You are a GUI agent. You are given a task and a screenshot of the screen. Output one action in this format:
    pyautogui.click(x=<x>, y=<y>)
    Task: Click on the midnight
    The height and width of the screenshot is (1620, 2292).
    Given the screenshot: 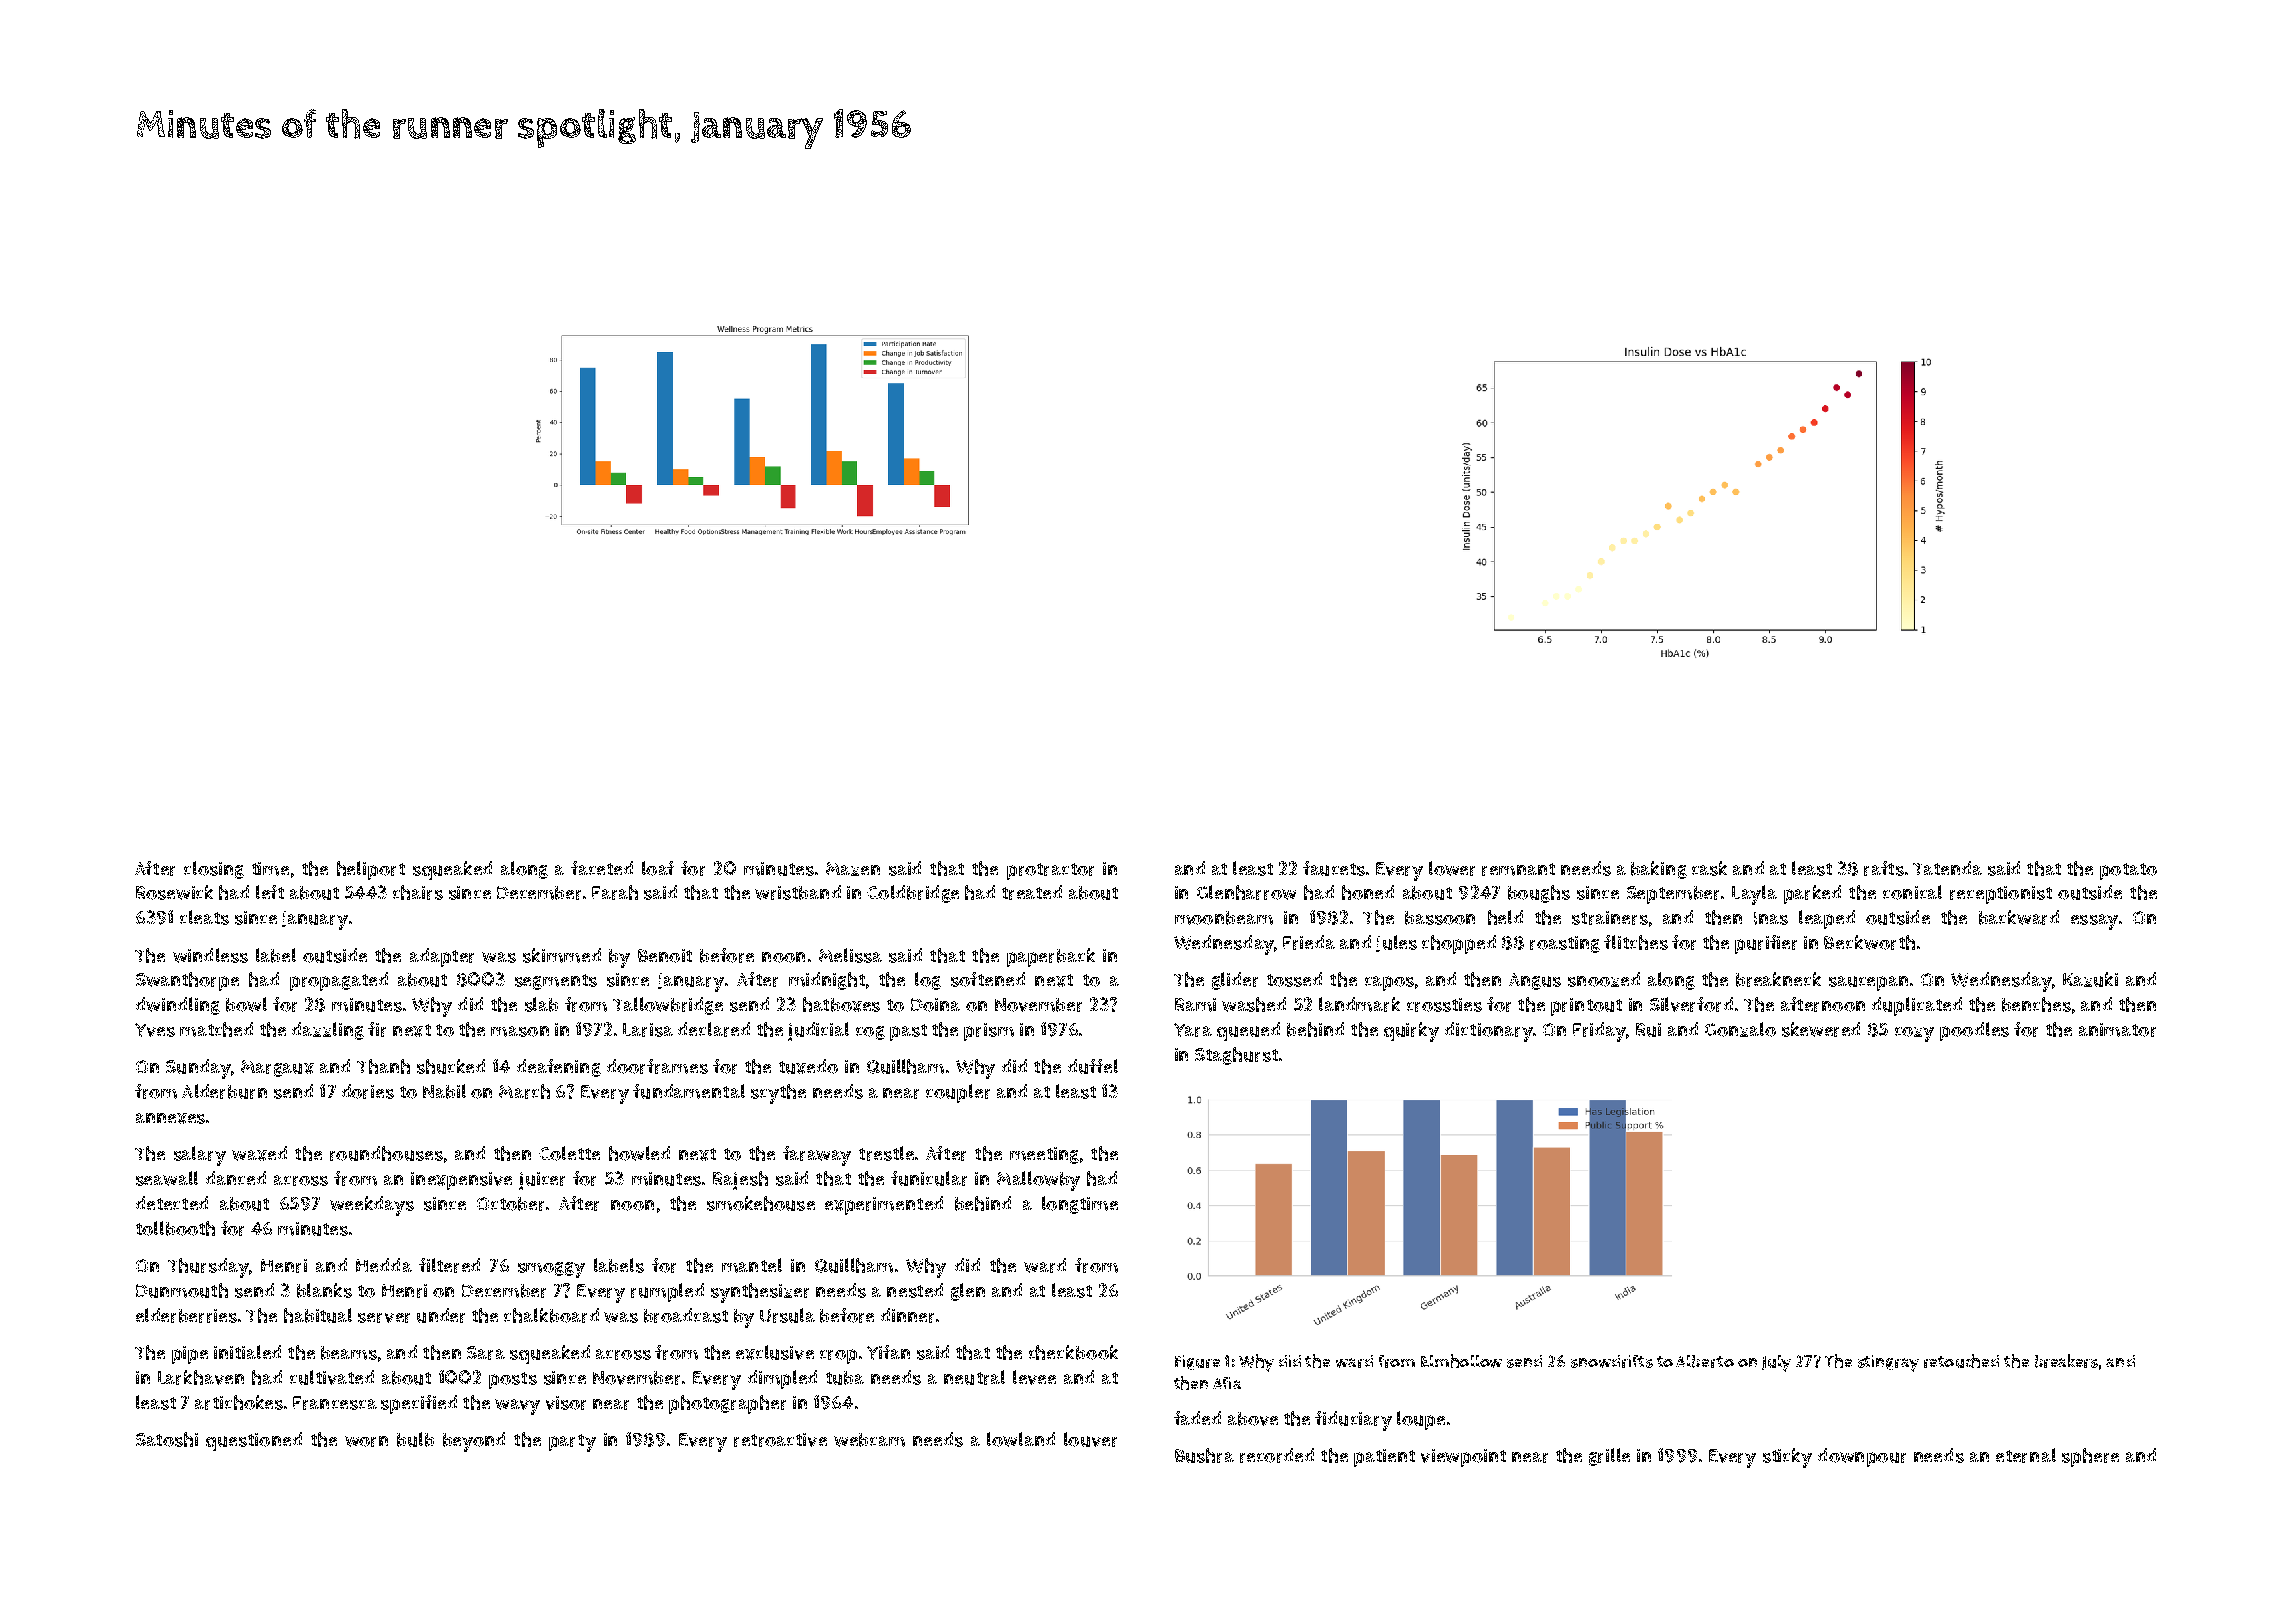 What is the action you would take?
    pyautogui.click(x=827, y=981)
